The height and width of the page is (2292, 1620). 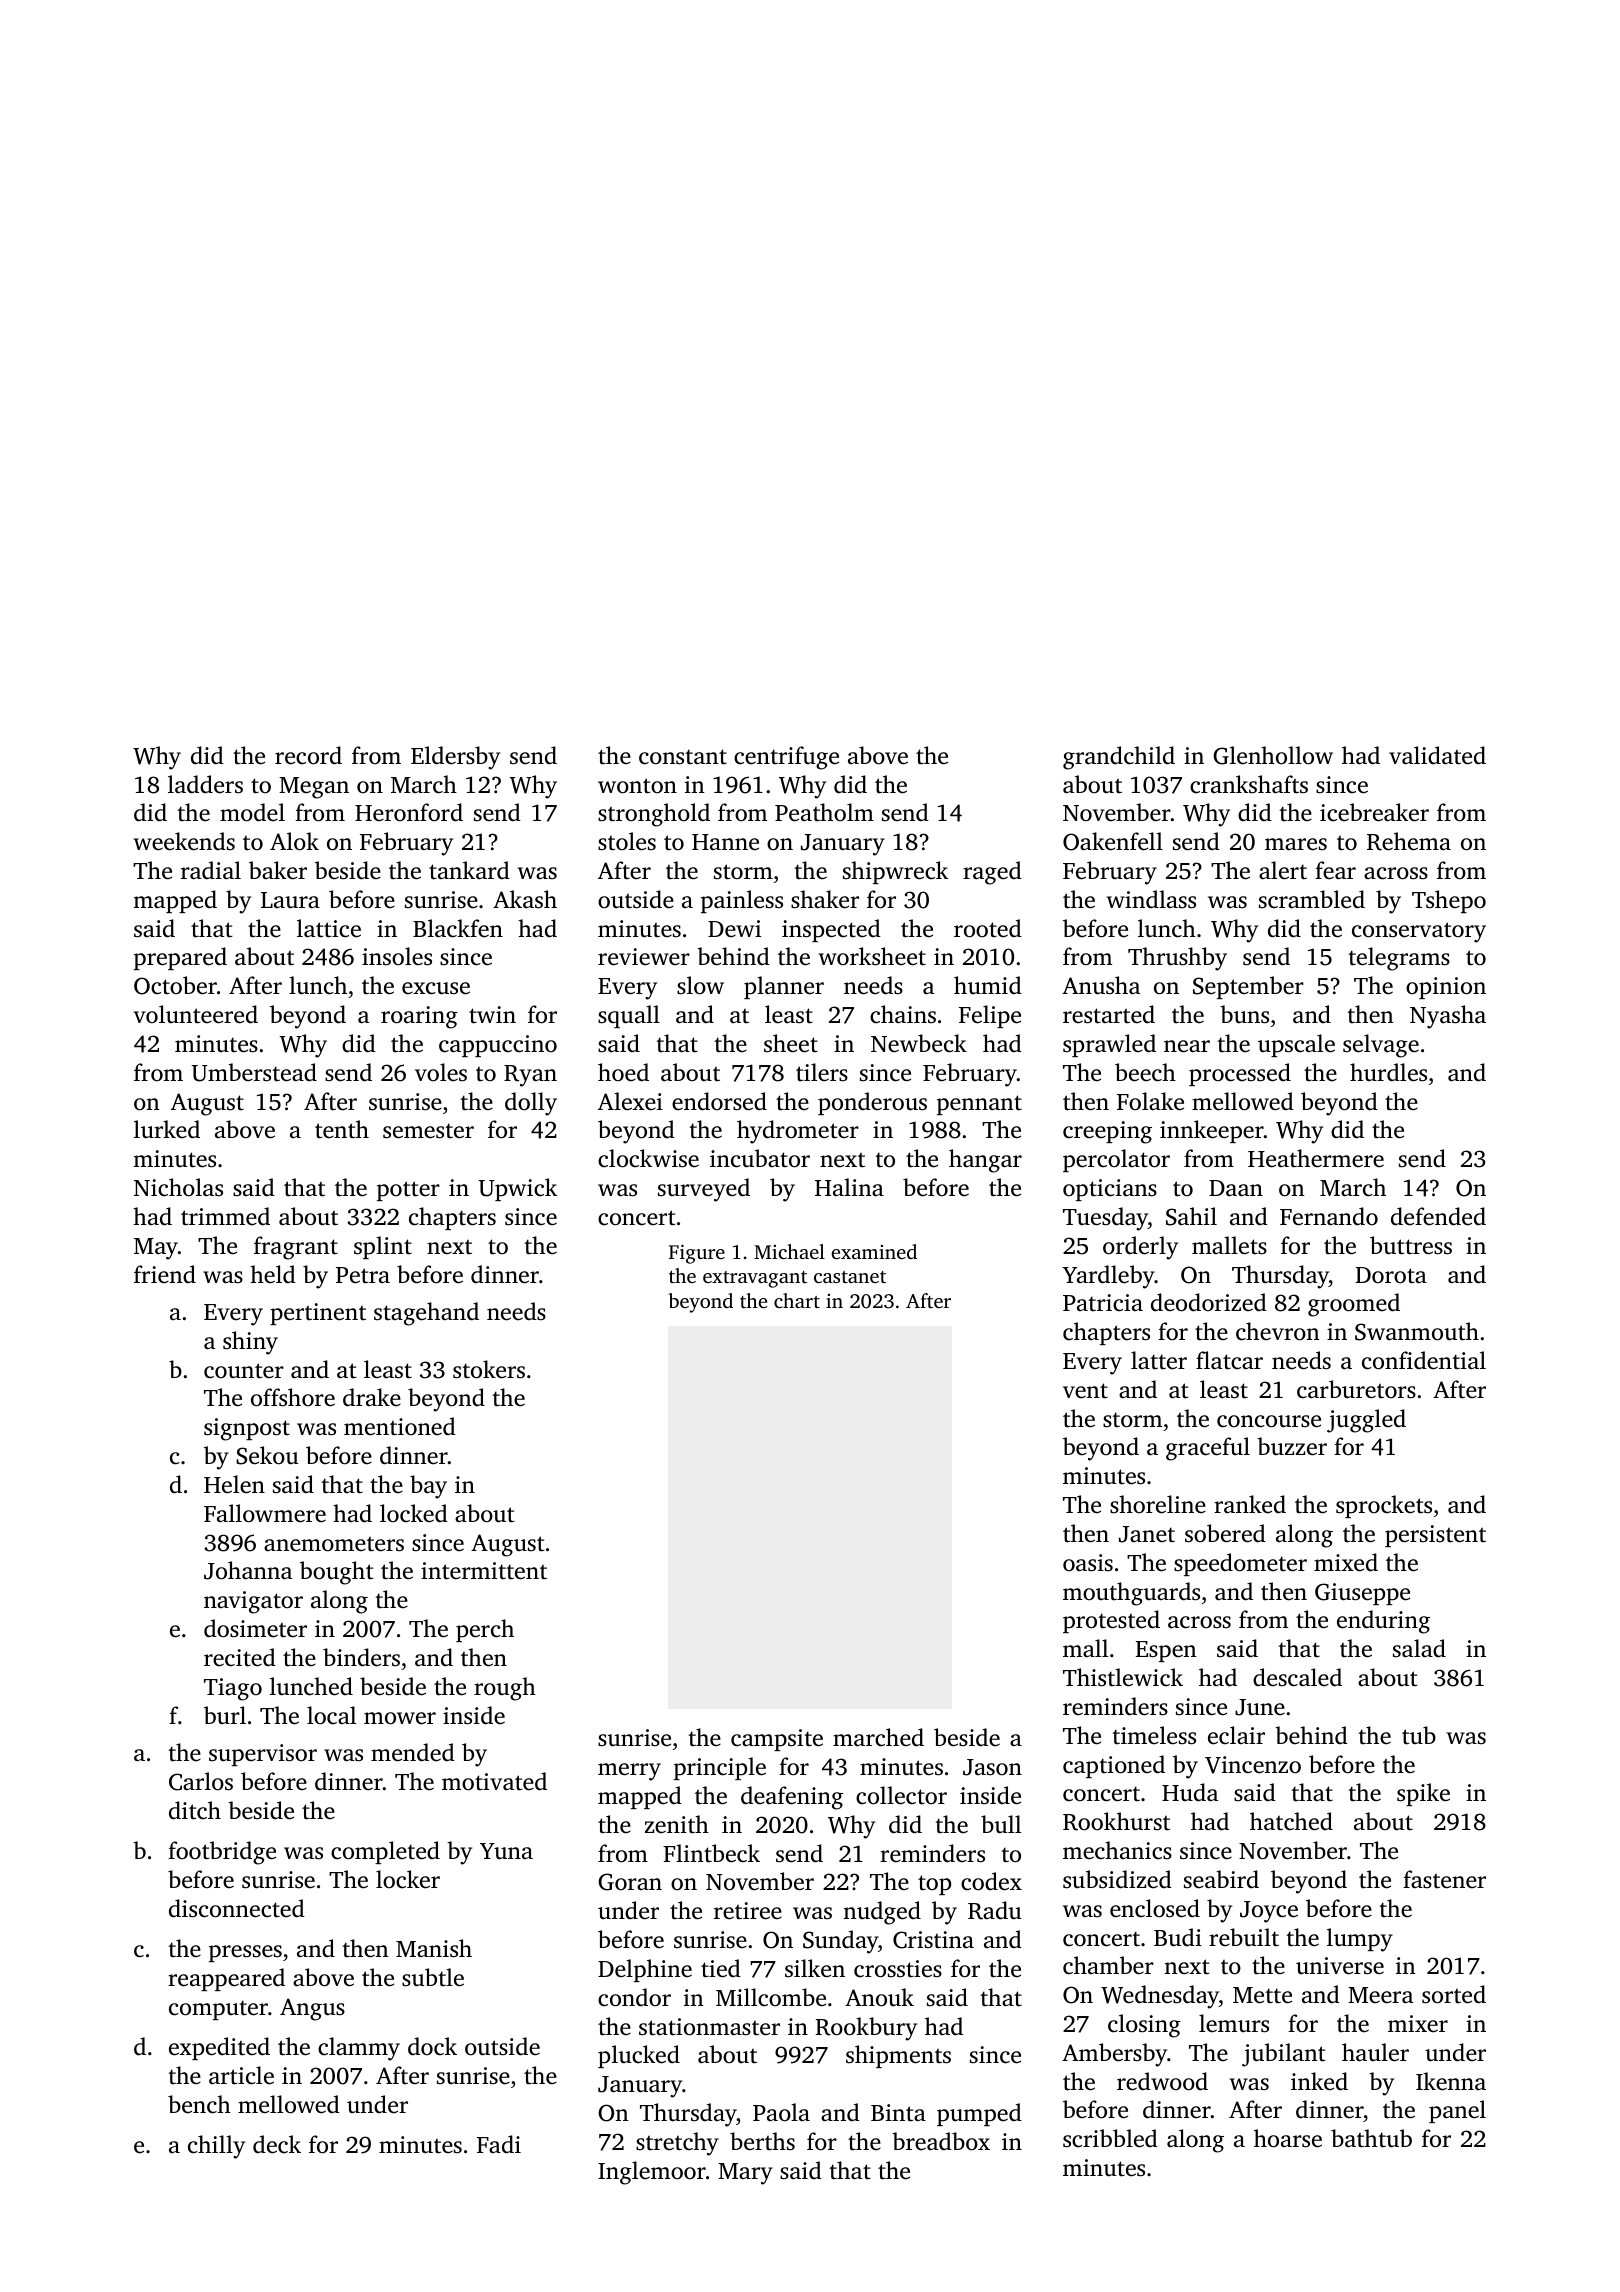 What do you see at coordinates (308, 755) in the page?
I see `record` at bounding box center [308, 755].
